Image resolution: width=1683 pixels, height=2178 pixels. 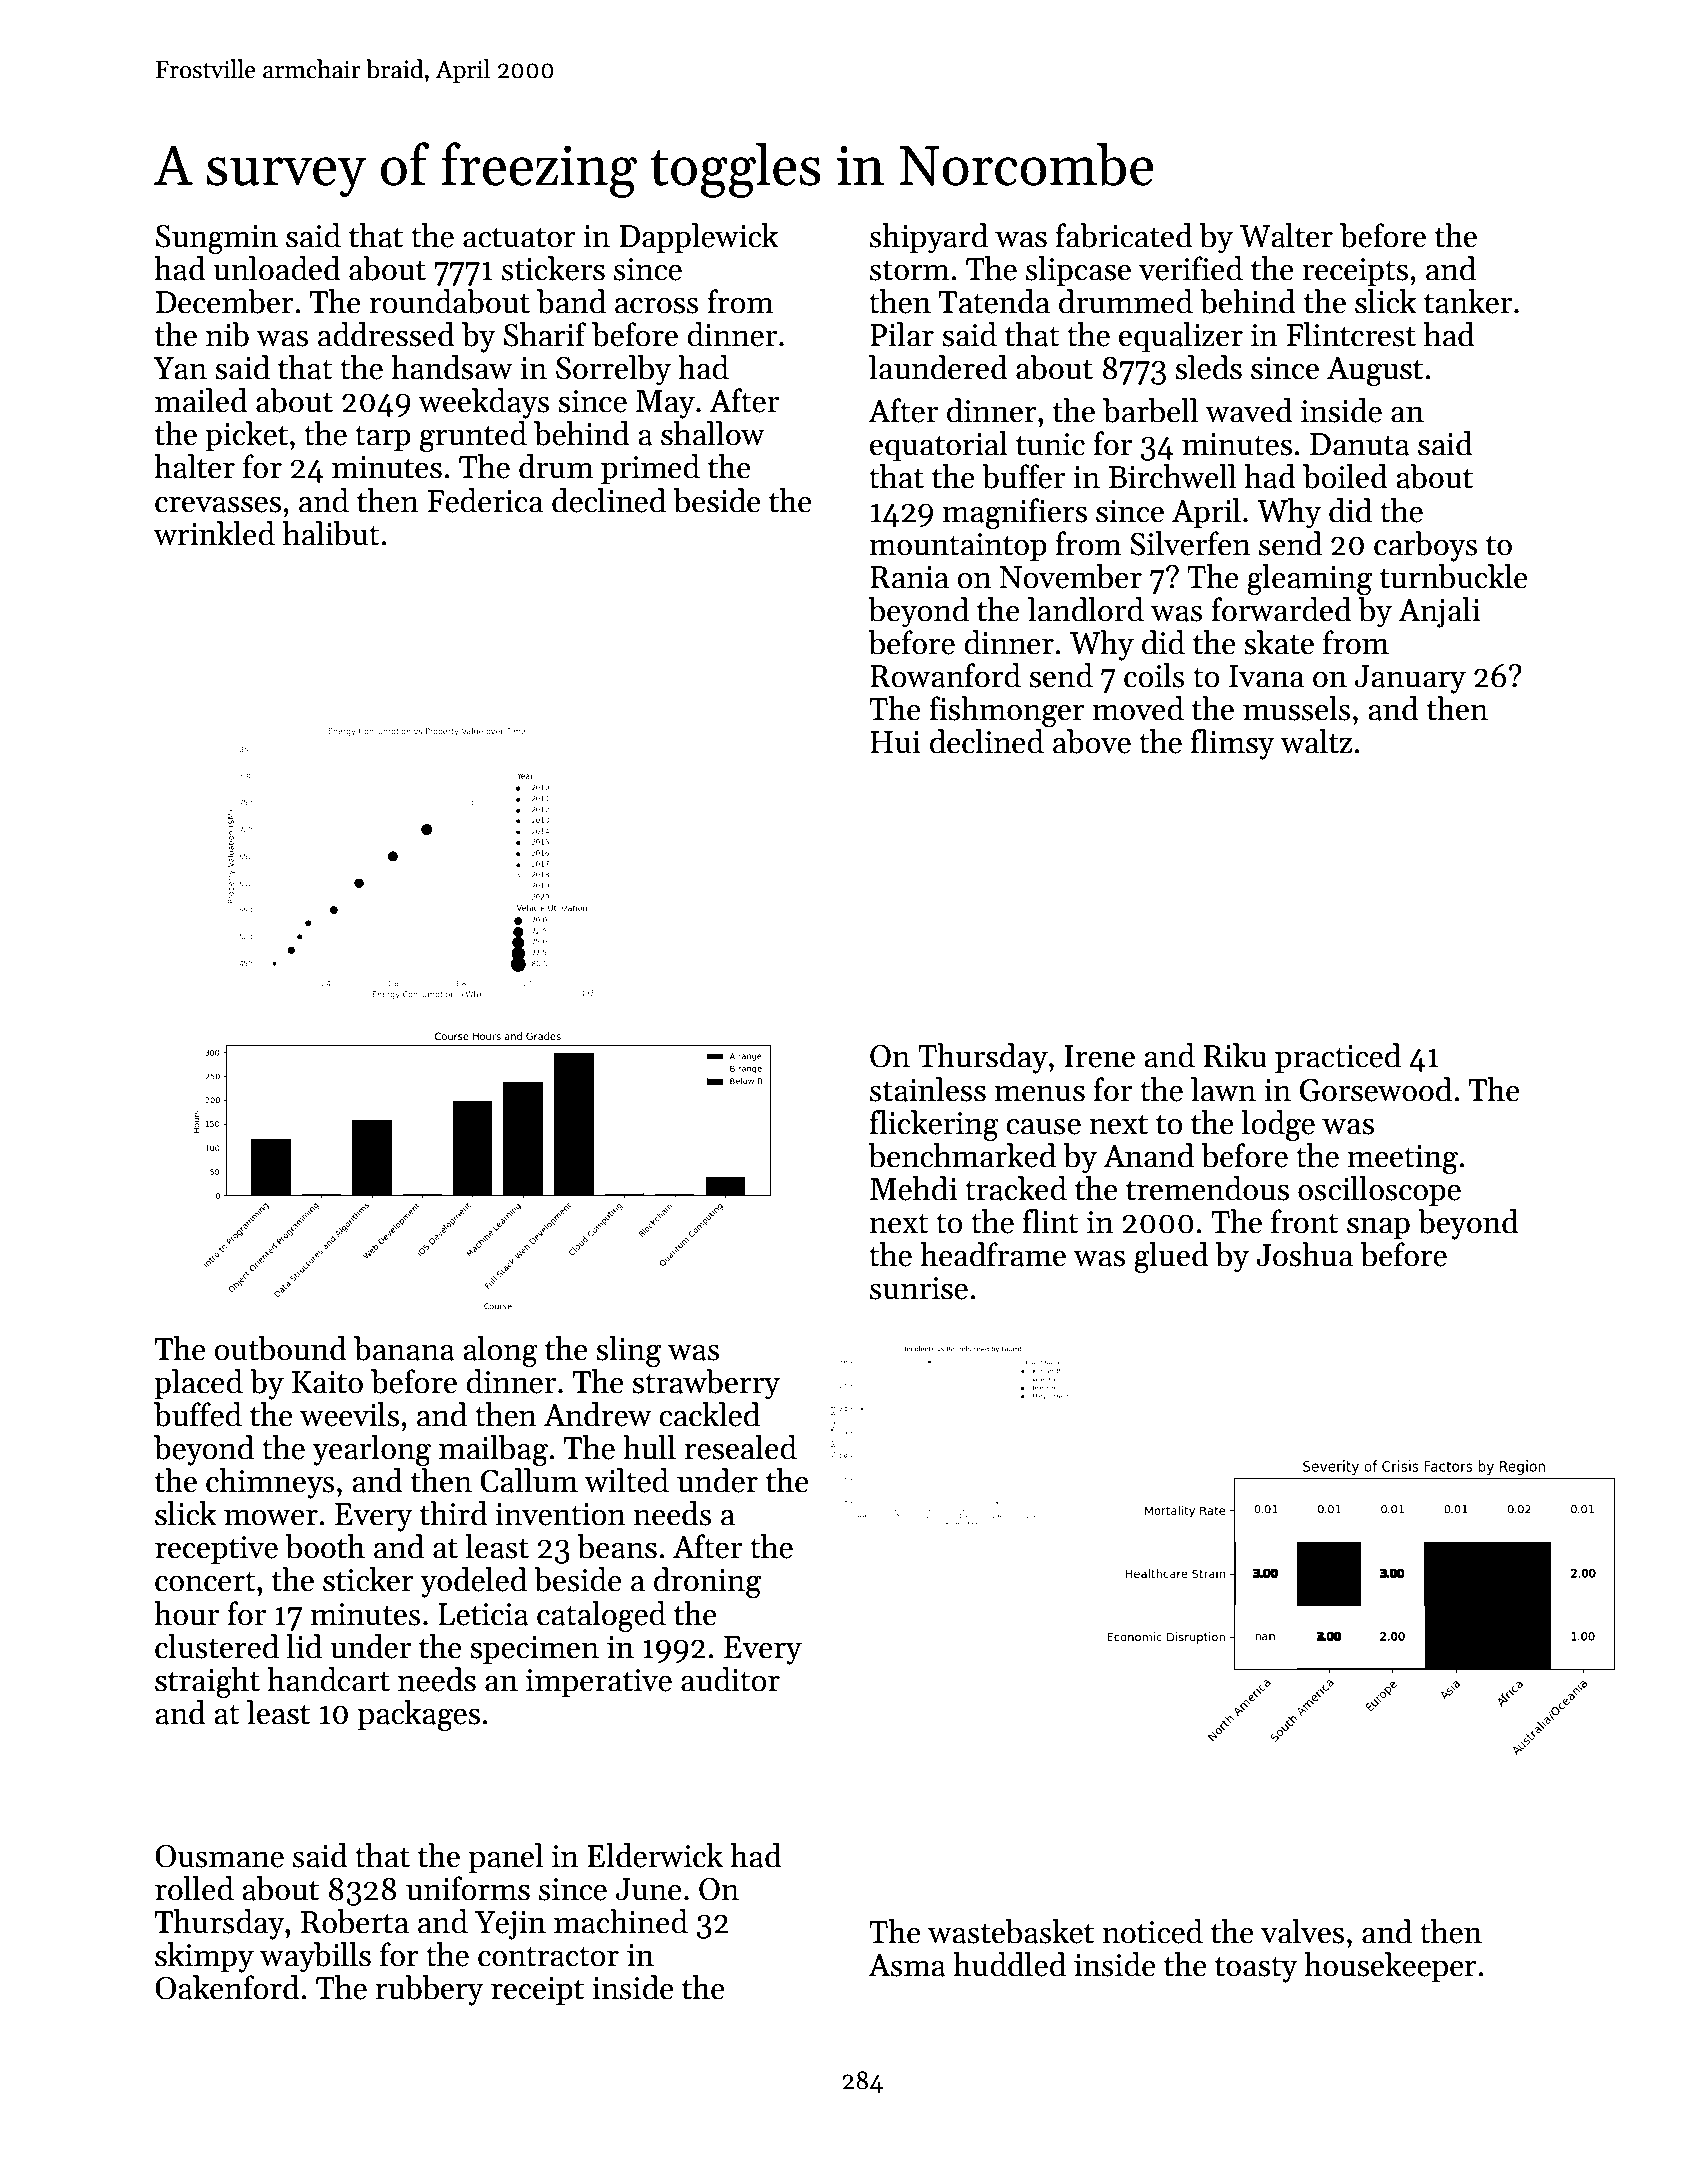 What do you see at coordinates (404, 1348) in the page?
I see `banana` at bounding box center [404, 1348].
